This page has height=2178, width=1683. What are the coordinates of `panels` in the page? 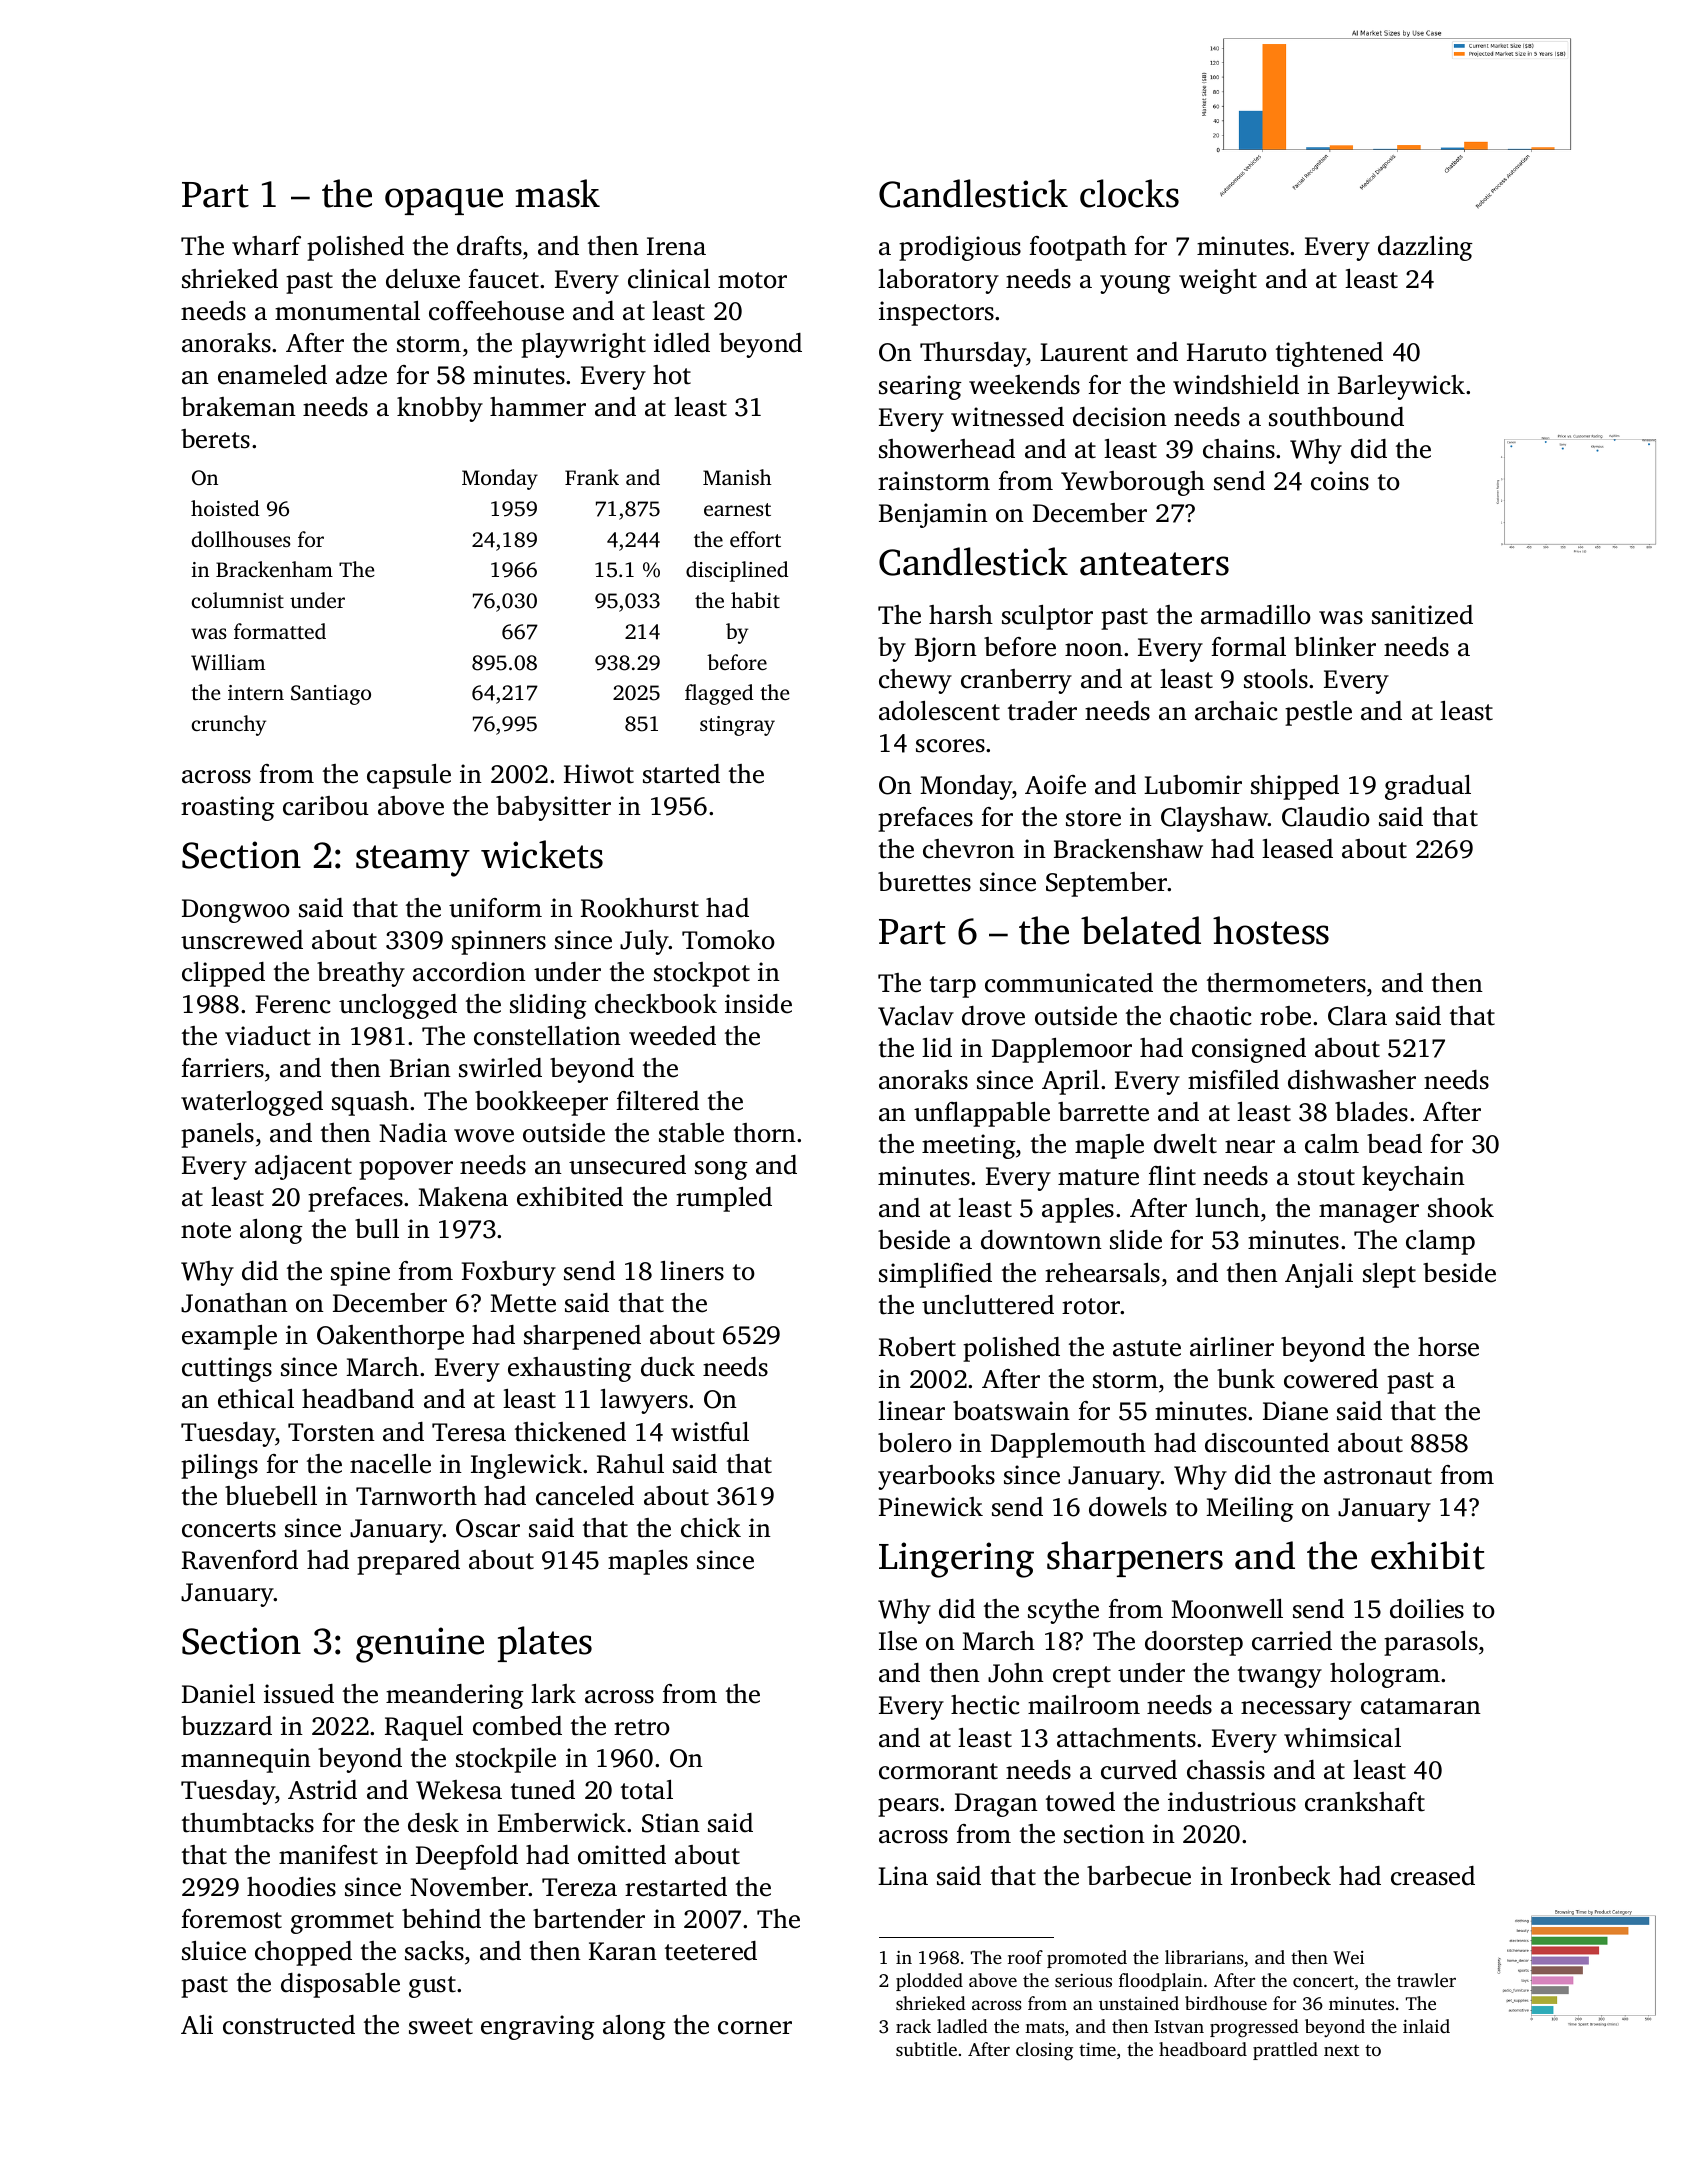 It's located at (217, 1135).
